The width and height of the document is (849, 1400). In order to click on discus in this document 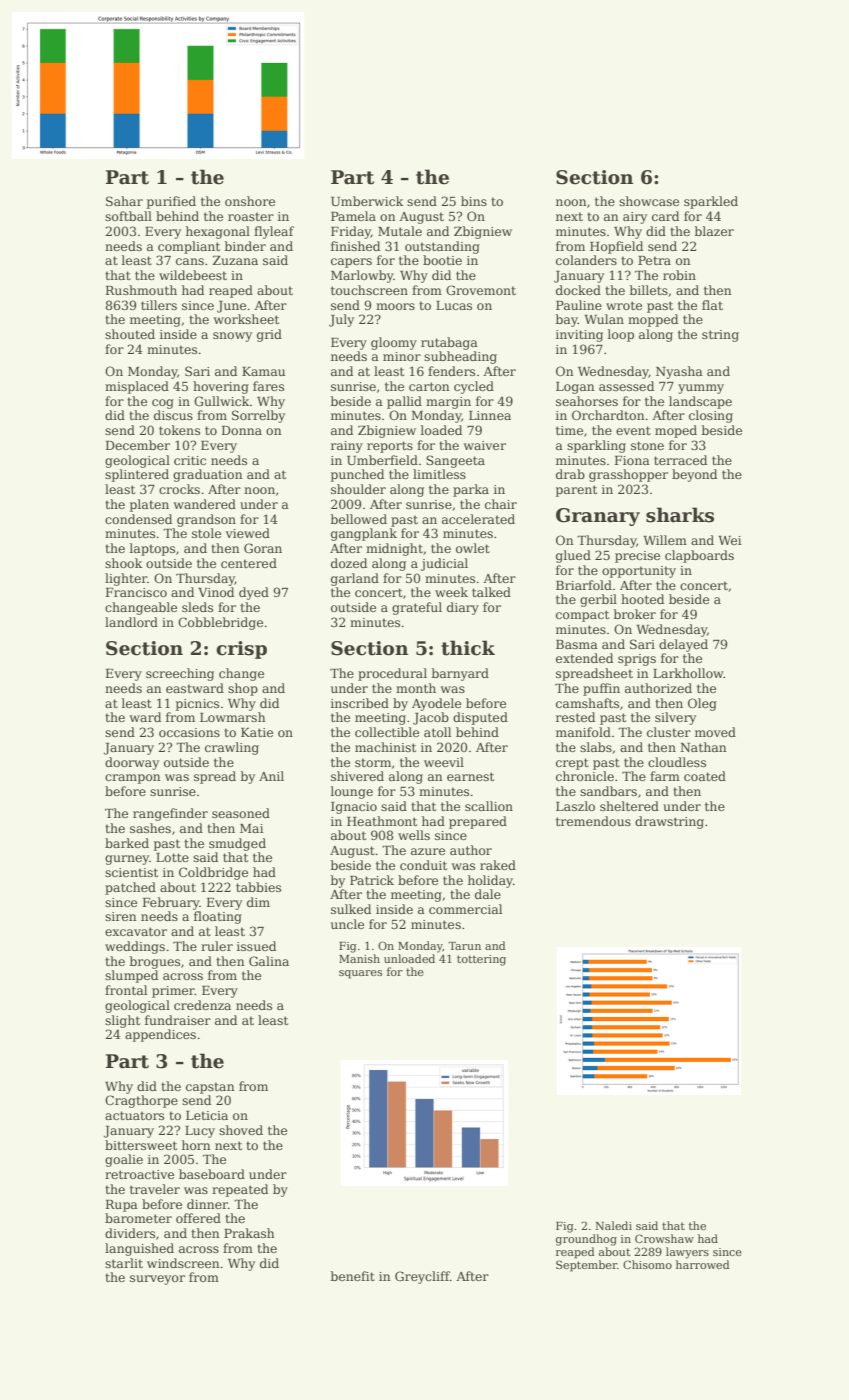, I will do `click(173, 415)`.
